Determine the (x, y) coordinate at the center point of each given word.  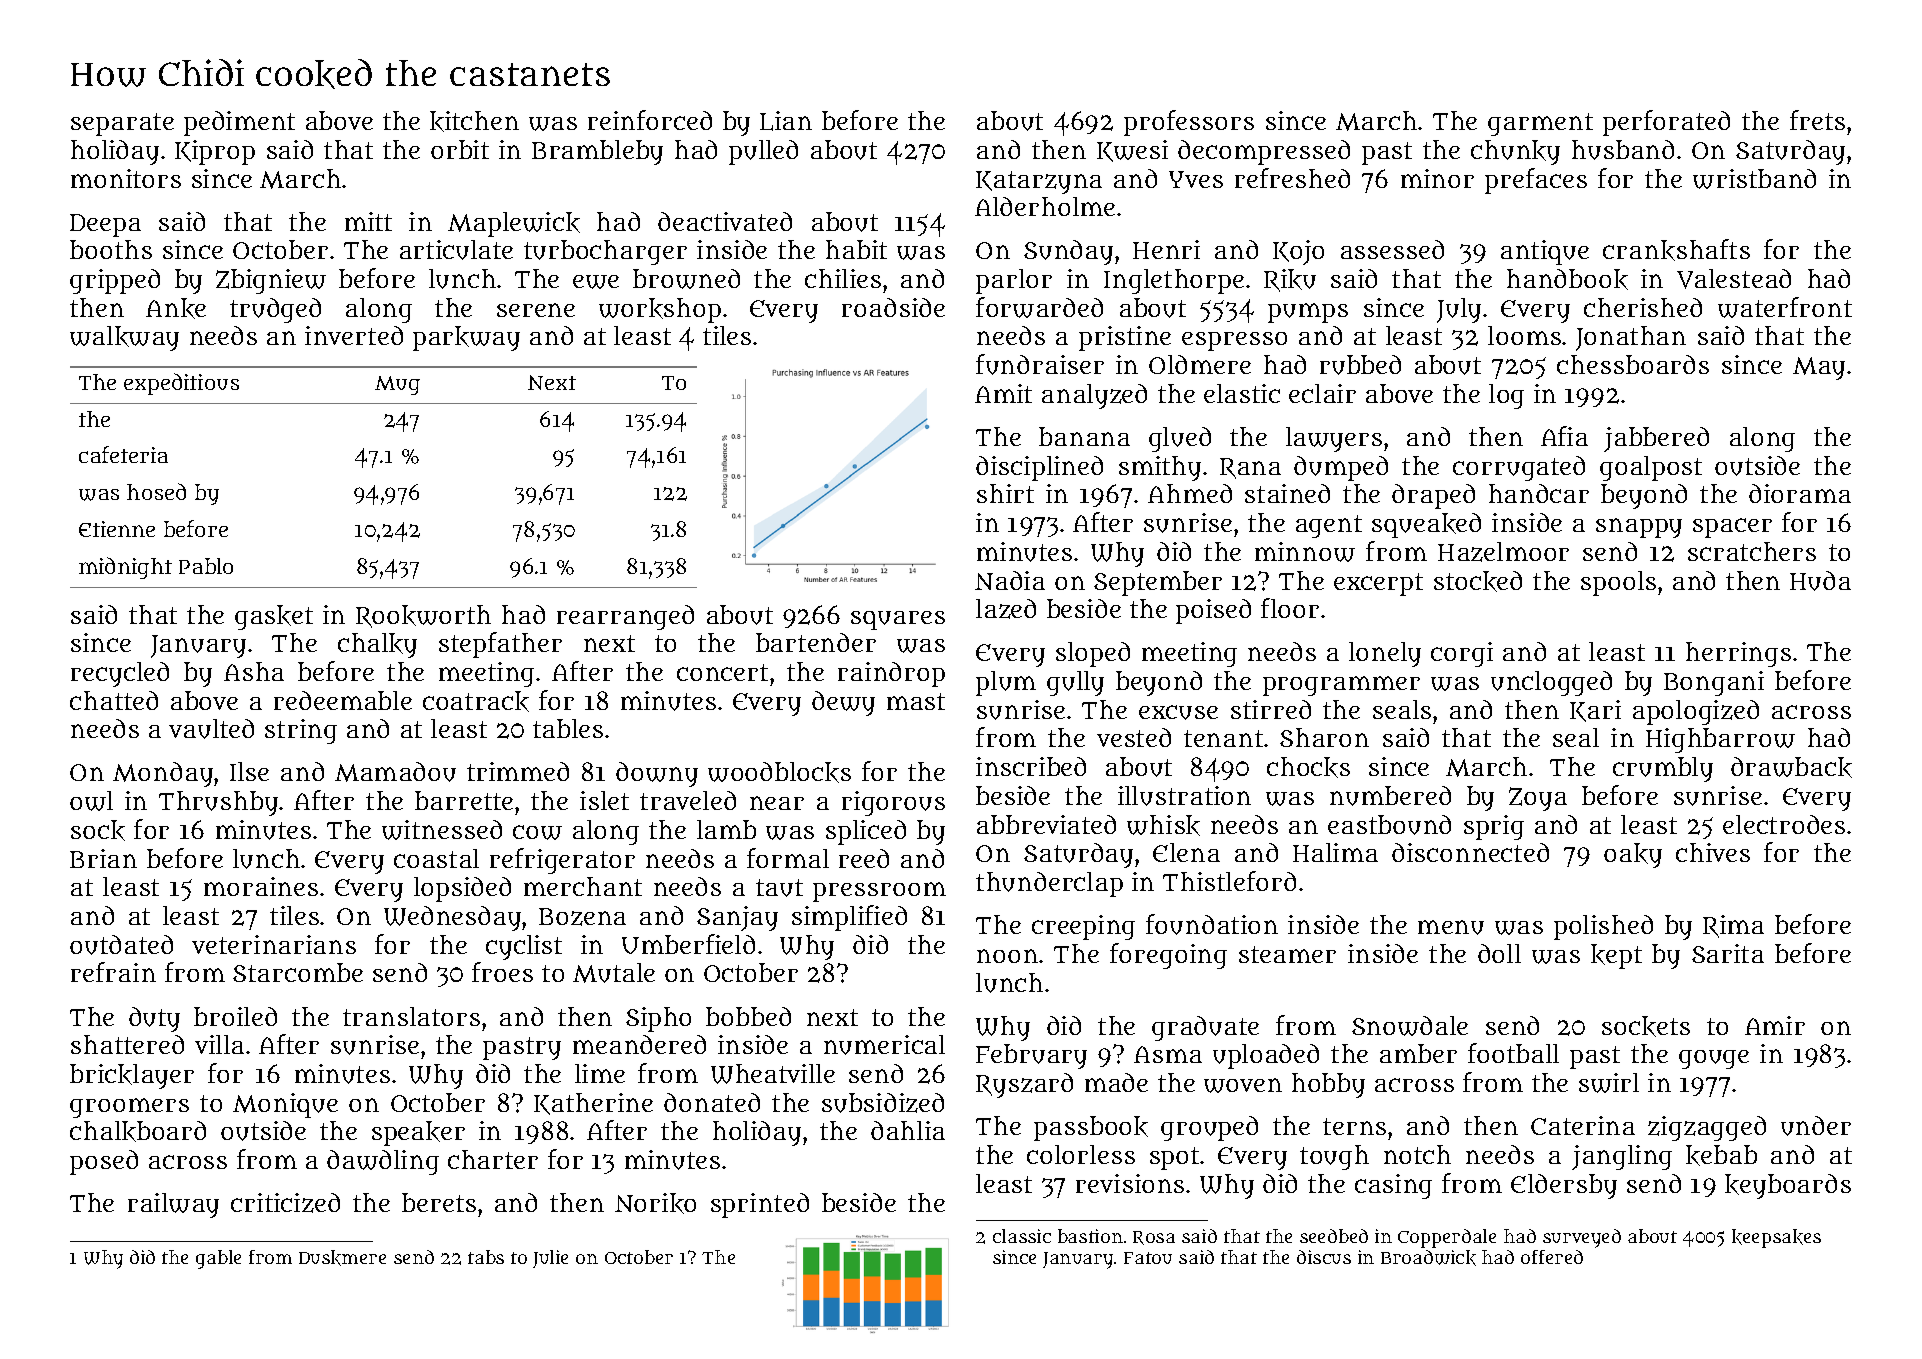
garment (1540, 124)
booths (111, 249)
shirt (1005, 493)
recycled (120, 674)
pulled (763, 152)
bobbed (748, 1016)
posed (104, 1162)
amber (1418, 1053)
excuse (1178, 712)
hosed (156, 491)
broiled (235, 1016)
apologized (1696, 712)
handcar (1539, 493)
